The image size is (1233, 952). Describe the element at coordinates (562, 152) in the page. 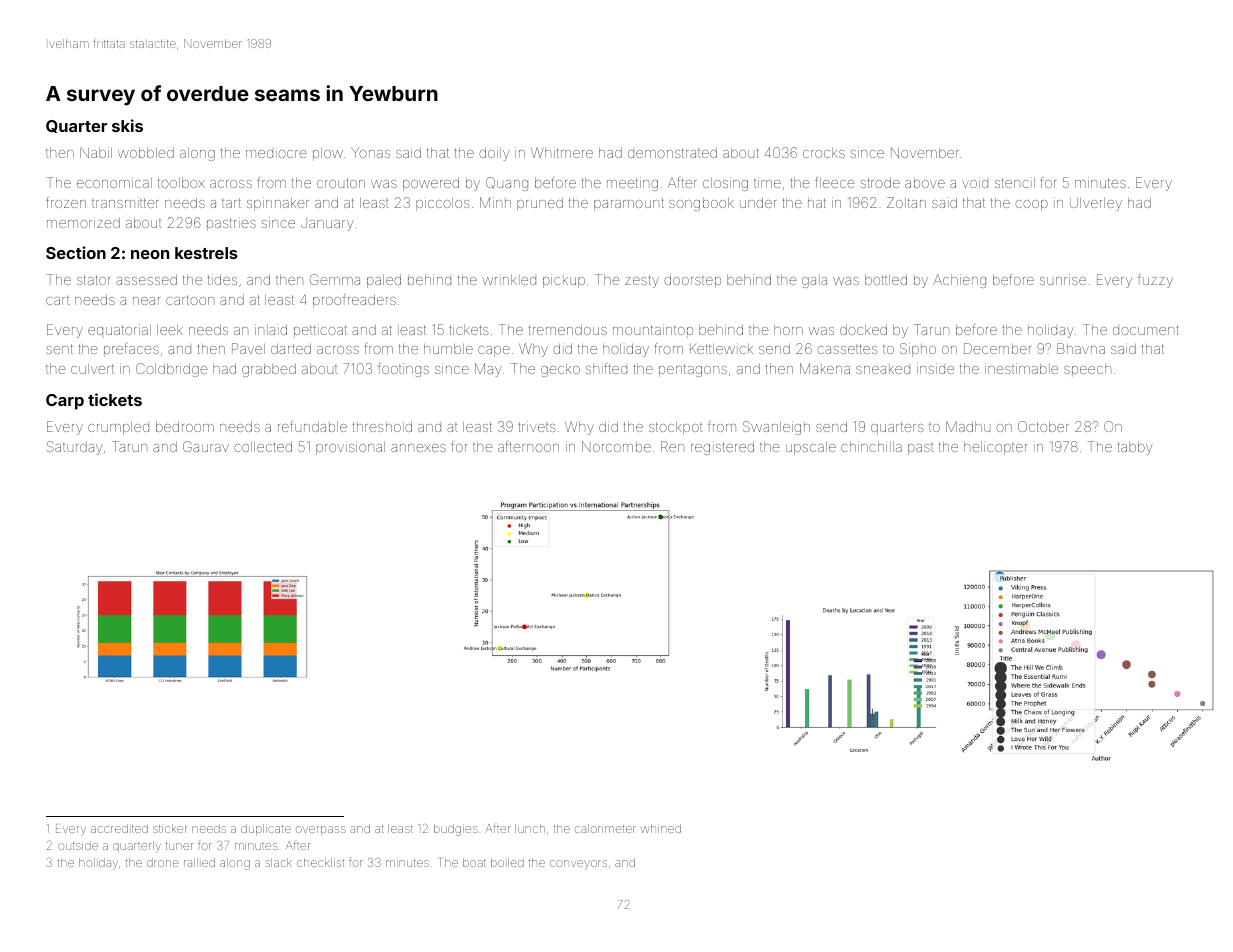

I see `Whitmere` at that location.
